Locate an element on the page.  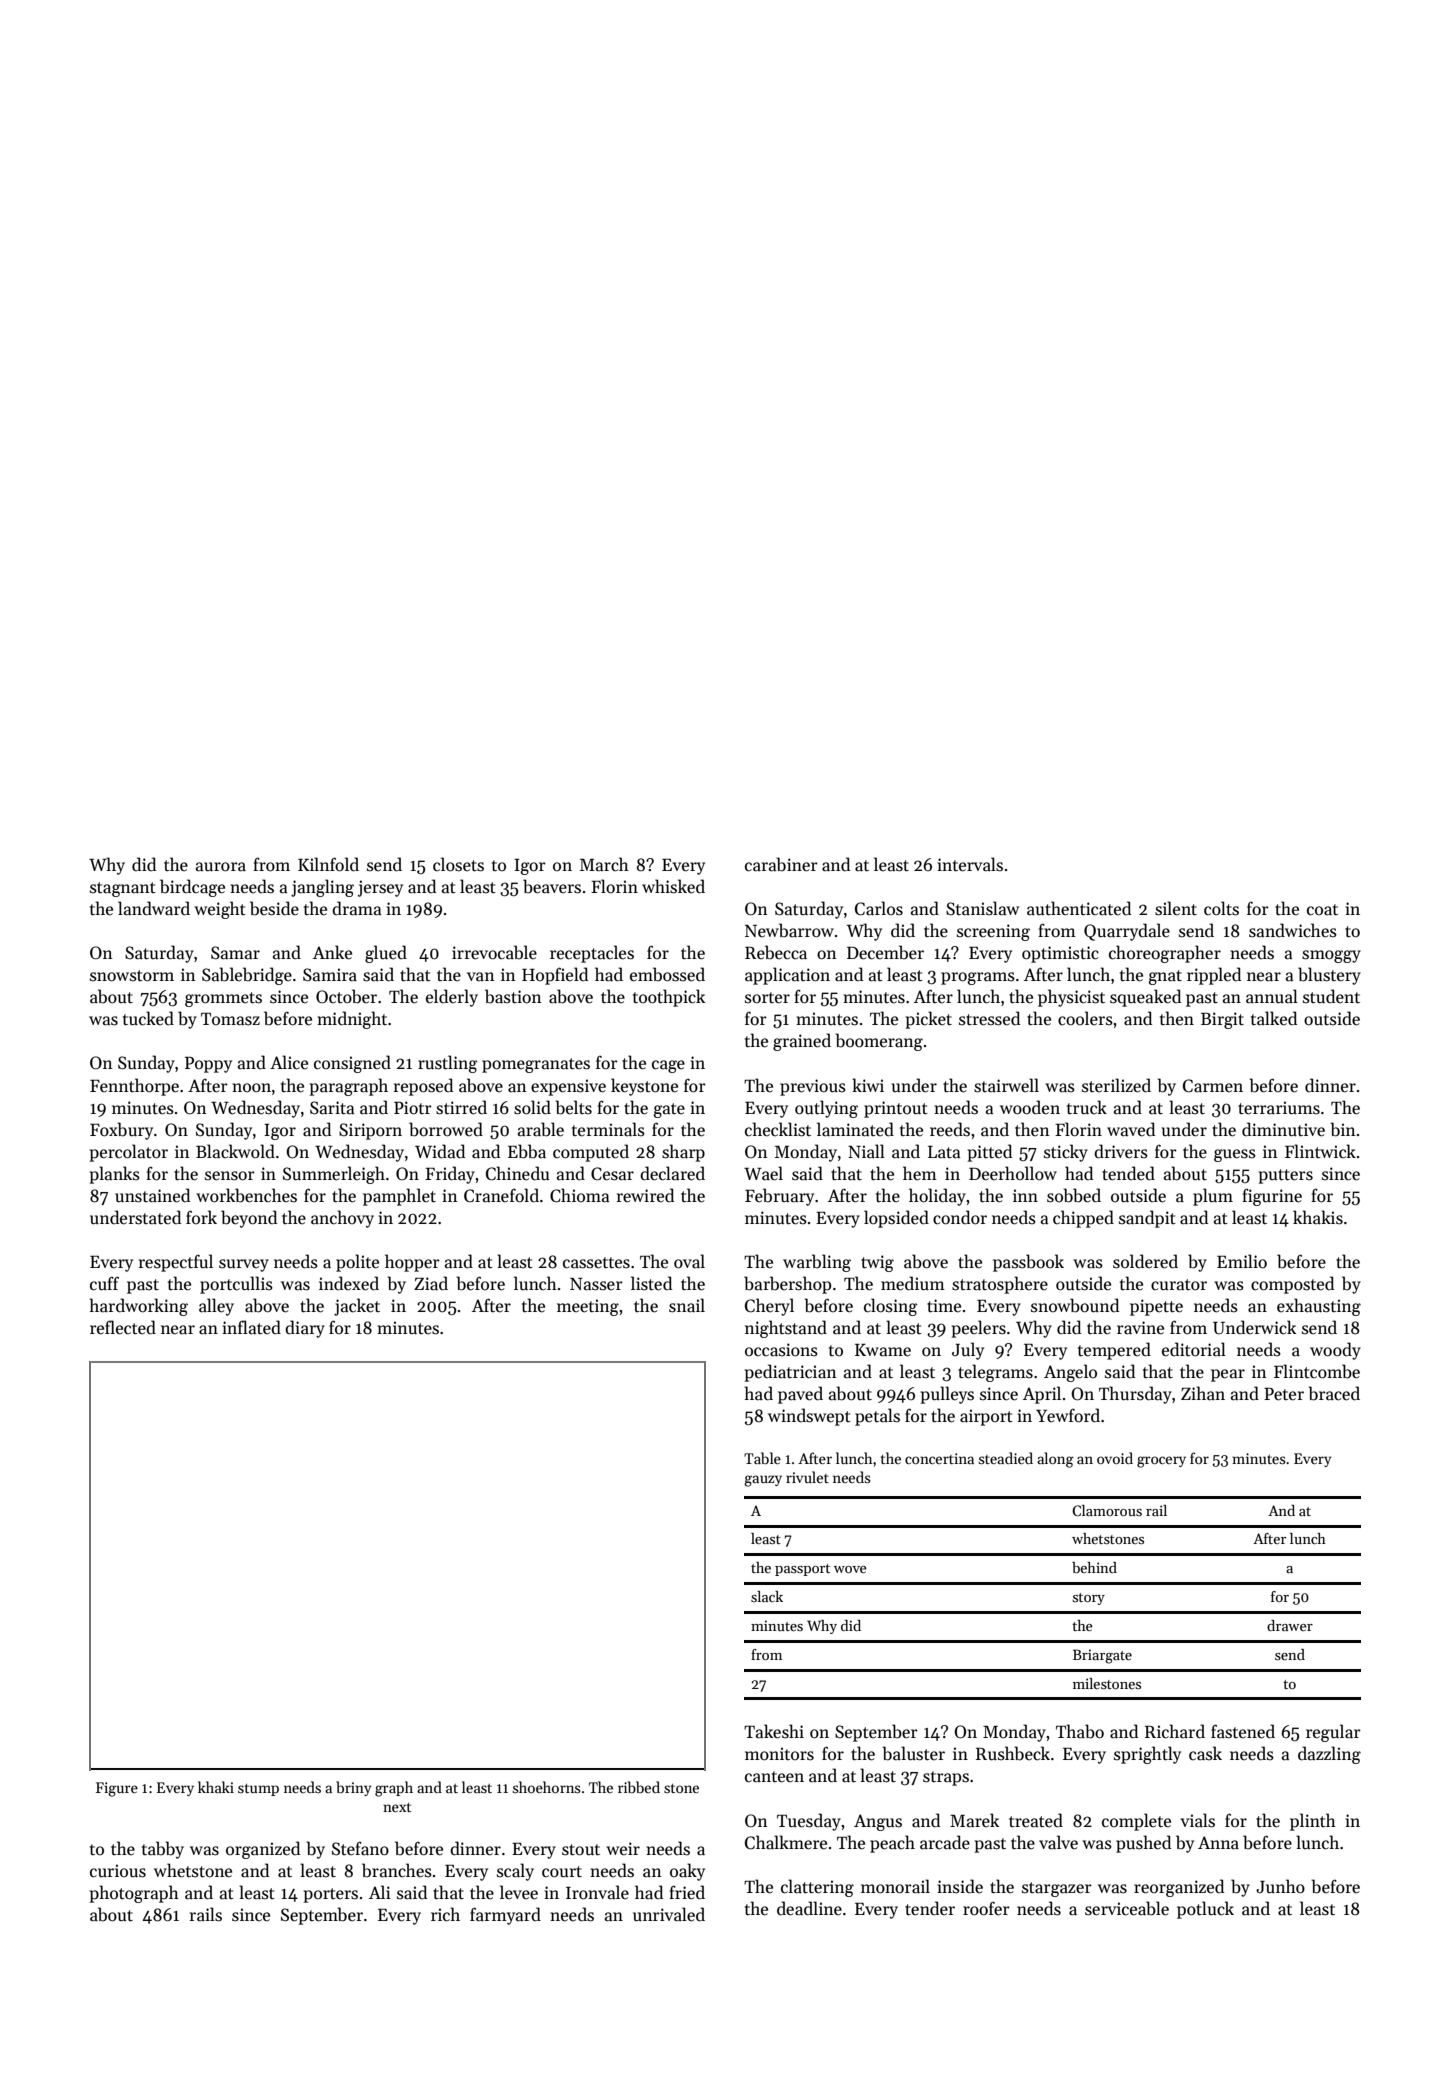
passbook is located at coordinates (1028, 1263).
